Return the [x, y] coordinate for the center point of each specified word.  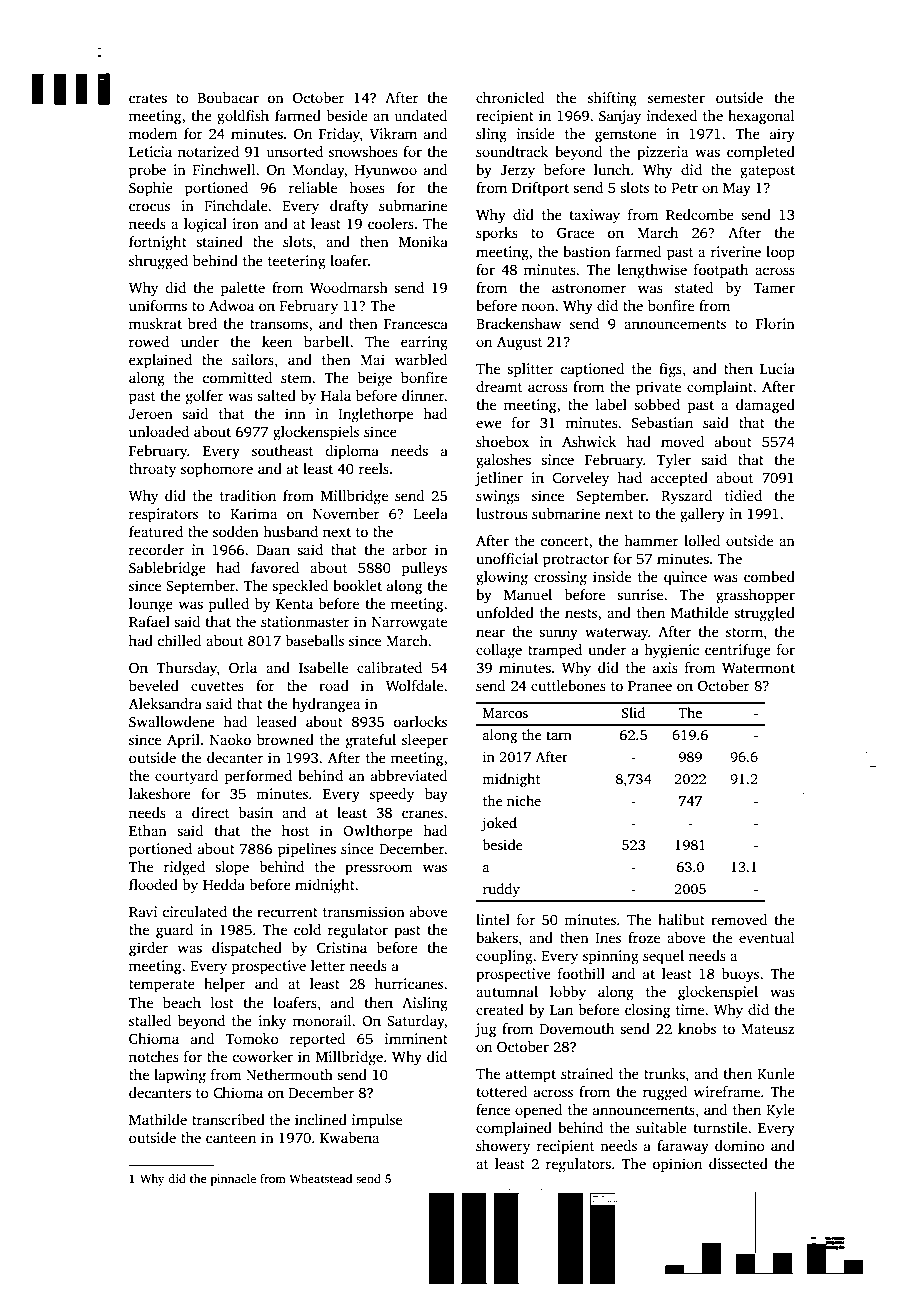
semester [676, 98]
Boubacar [228, 97]
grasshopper [755, 596]
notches [154, 1056]
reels [373, 468]
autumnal [507, 991]
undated [420, 115]
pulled [228, 605]
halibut [681, 919]
